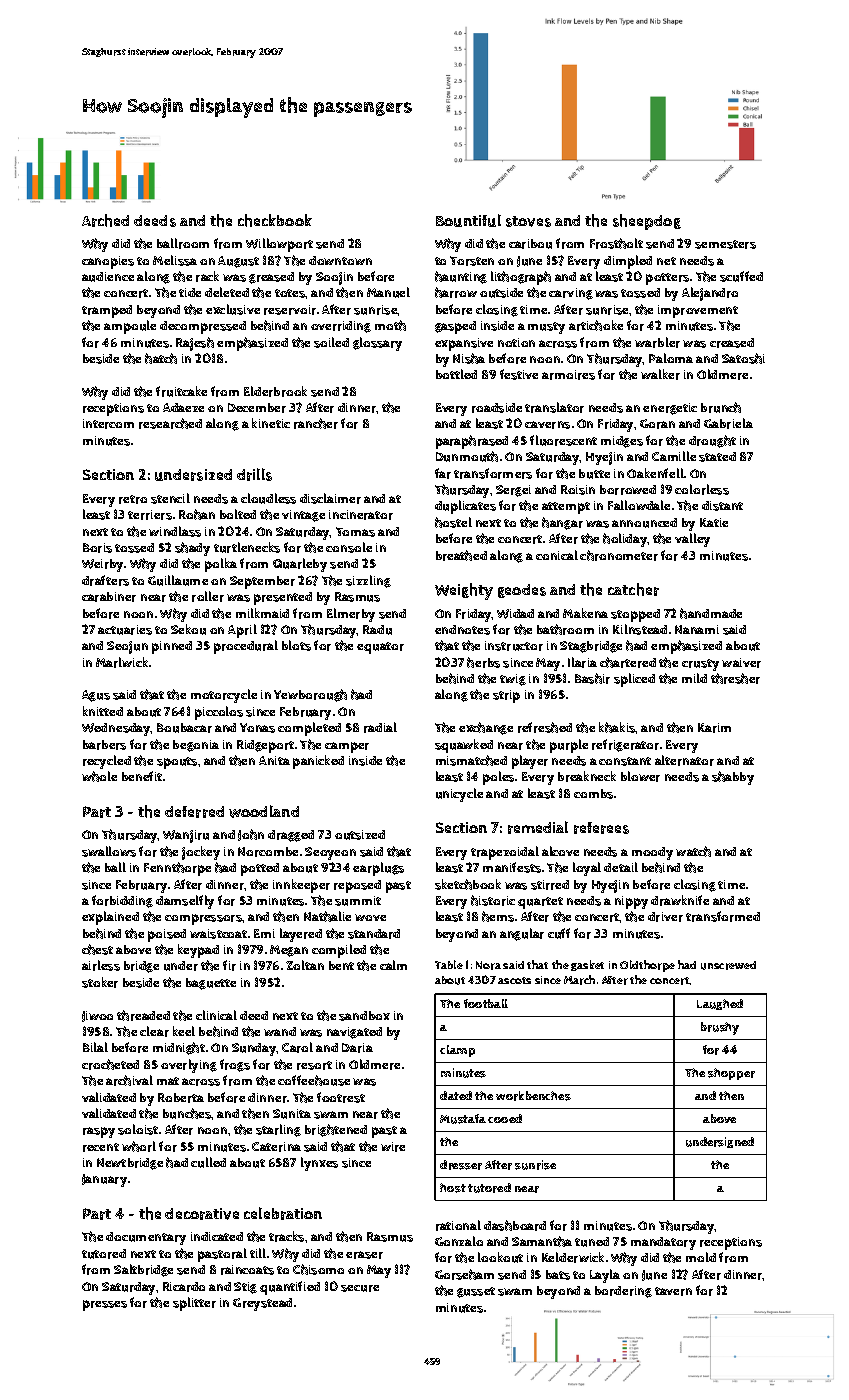 The width and height of the image is (849, 1400). I want to click on chest, so click(97, 949).
